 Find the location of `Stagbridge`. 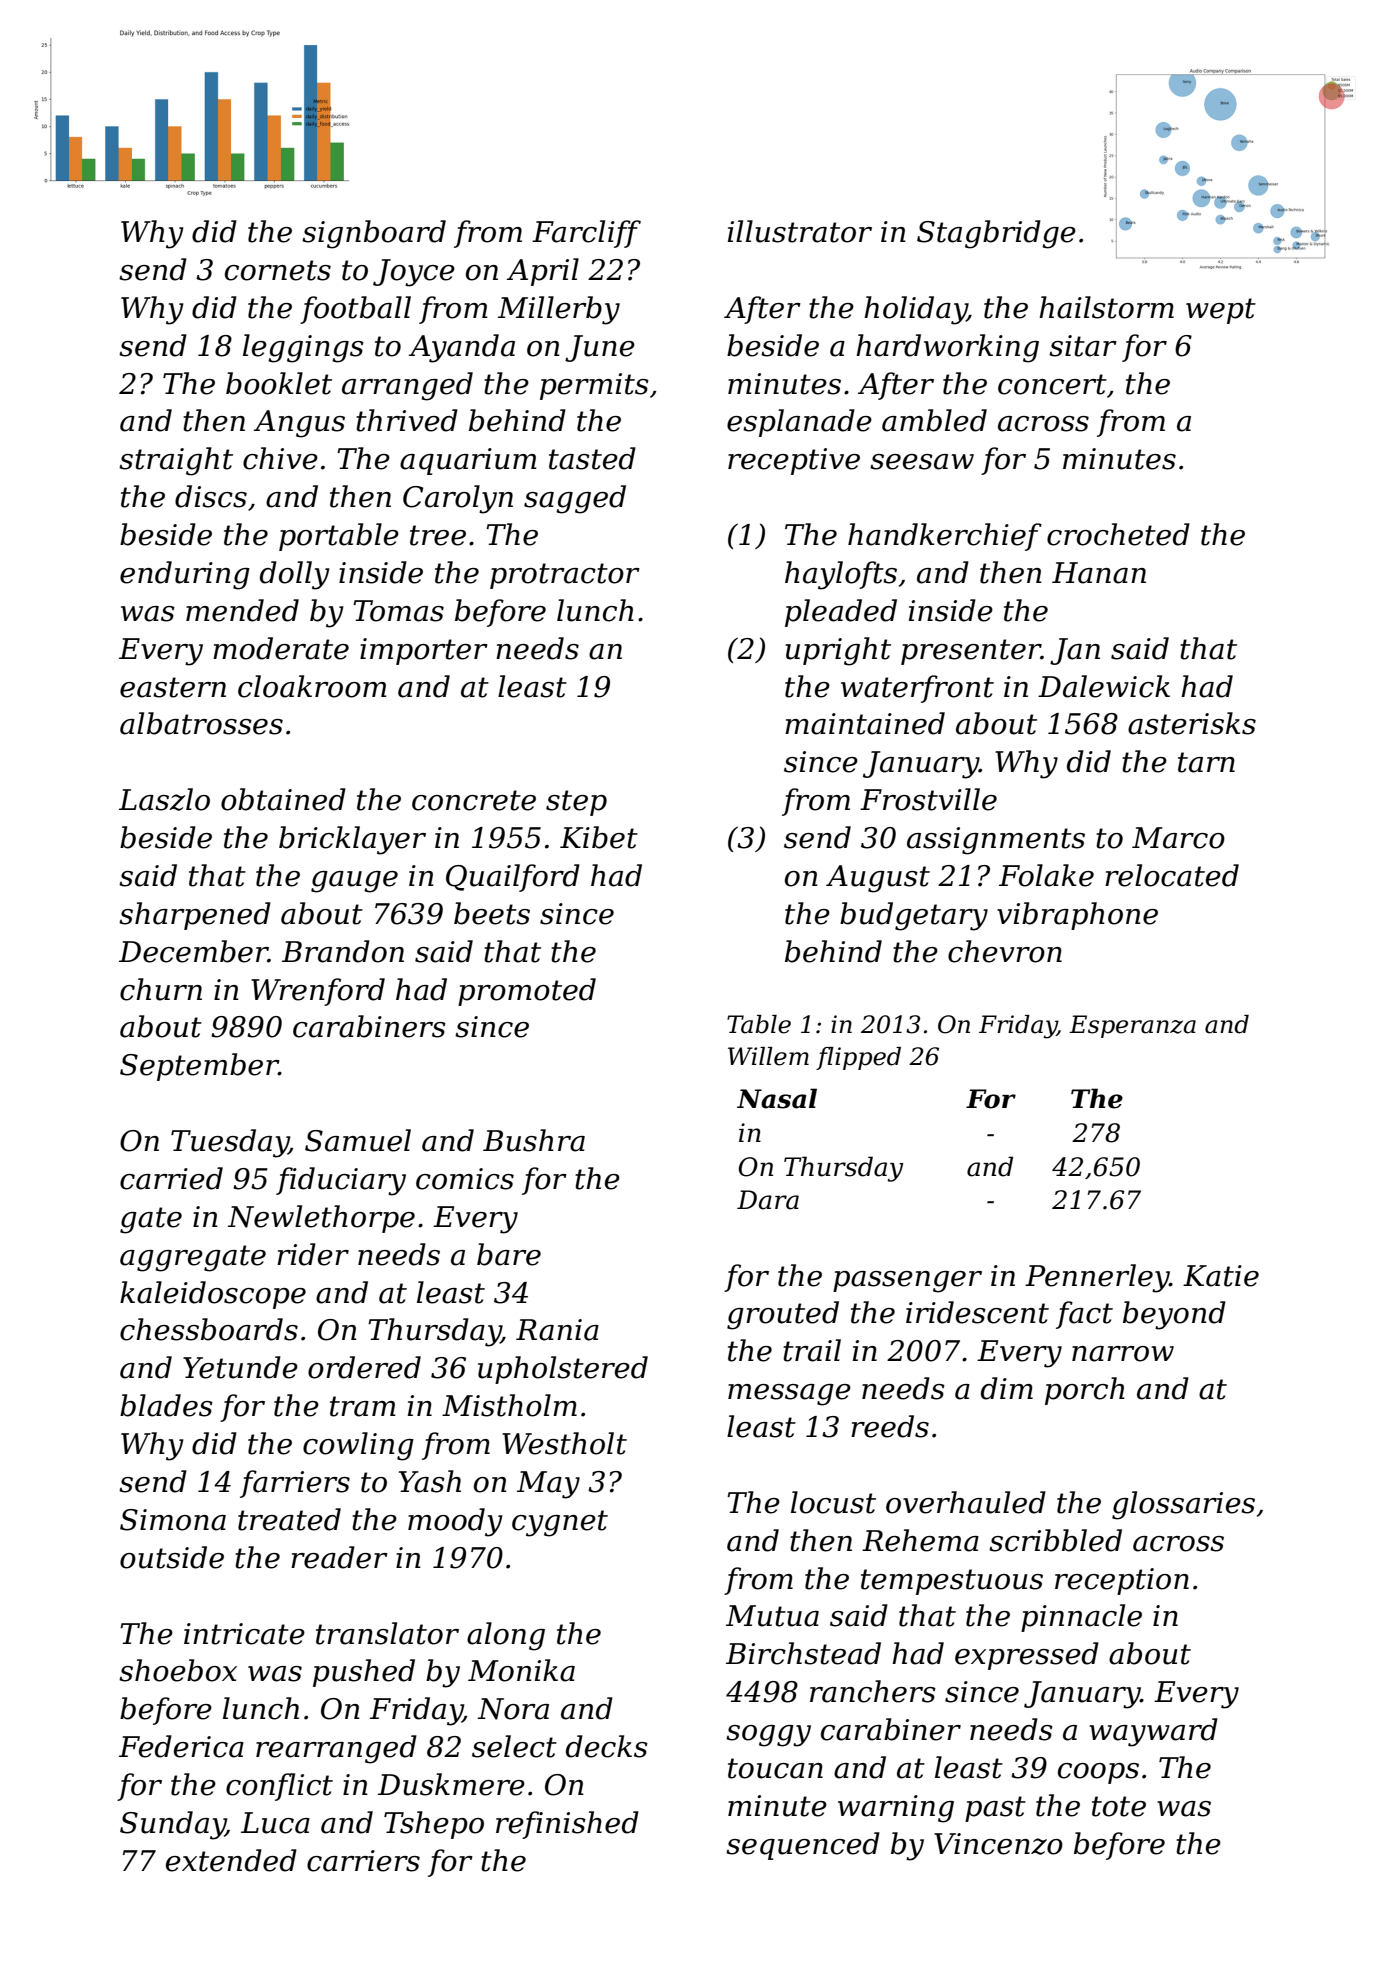

Stagbridge is located at coordinates (996, 234).
